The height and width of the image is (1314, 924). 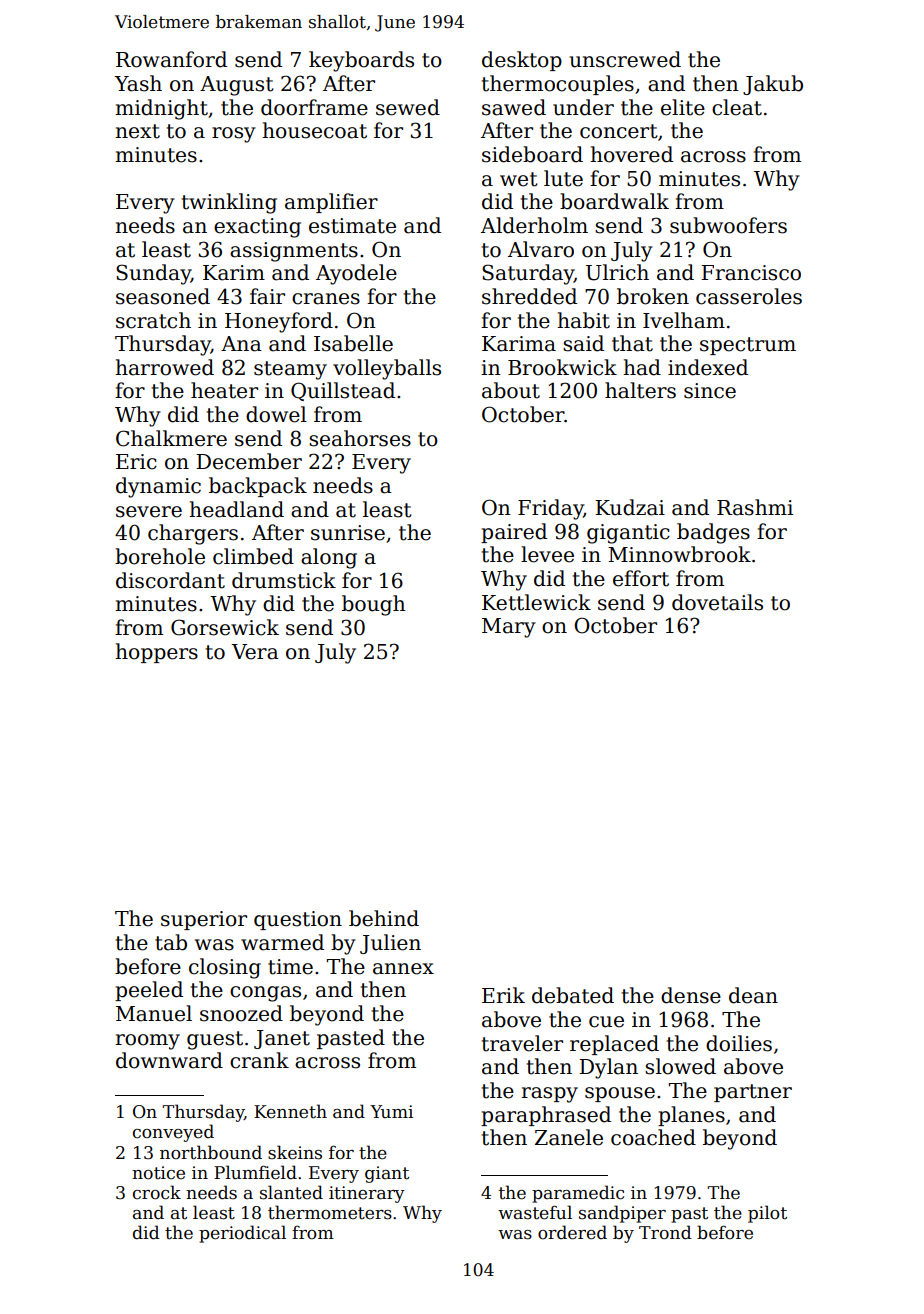 I want to click on Jakub, so click(x=773, y=85).
